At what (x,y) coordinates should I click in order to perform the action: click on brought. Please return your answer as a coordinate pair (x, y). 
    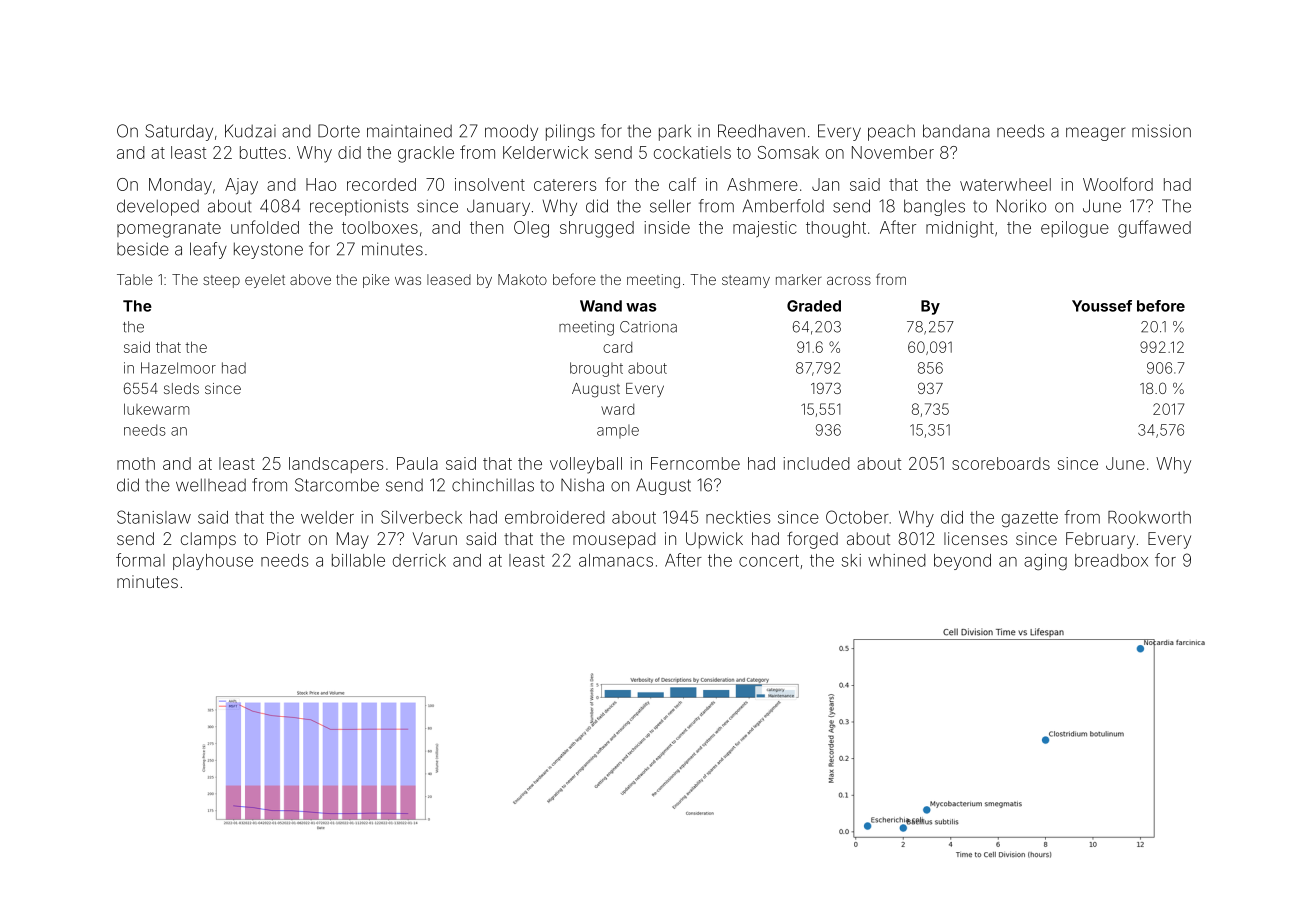
    Looking at the image, I should click on (596, 369).
